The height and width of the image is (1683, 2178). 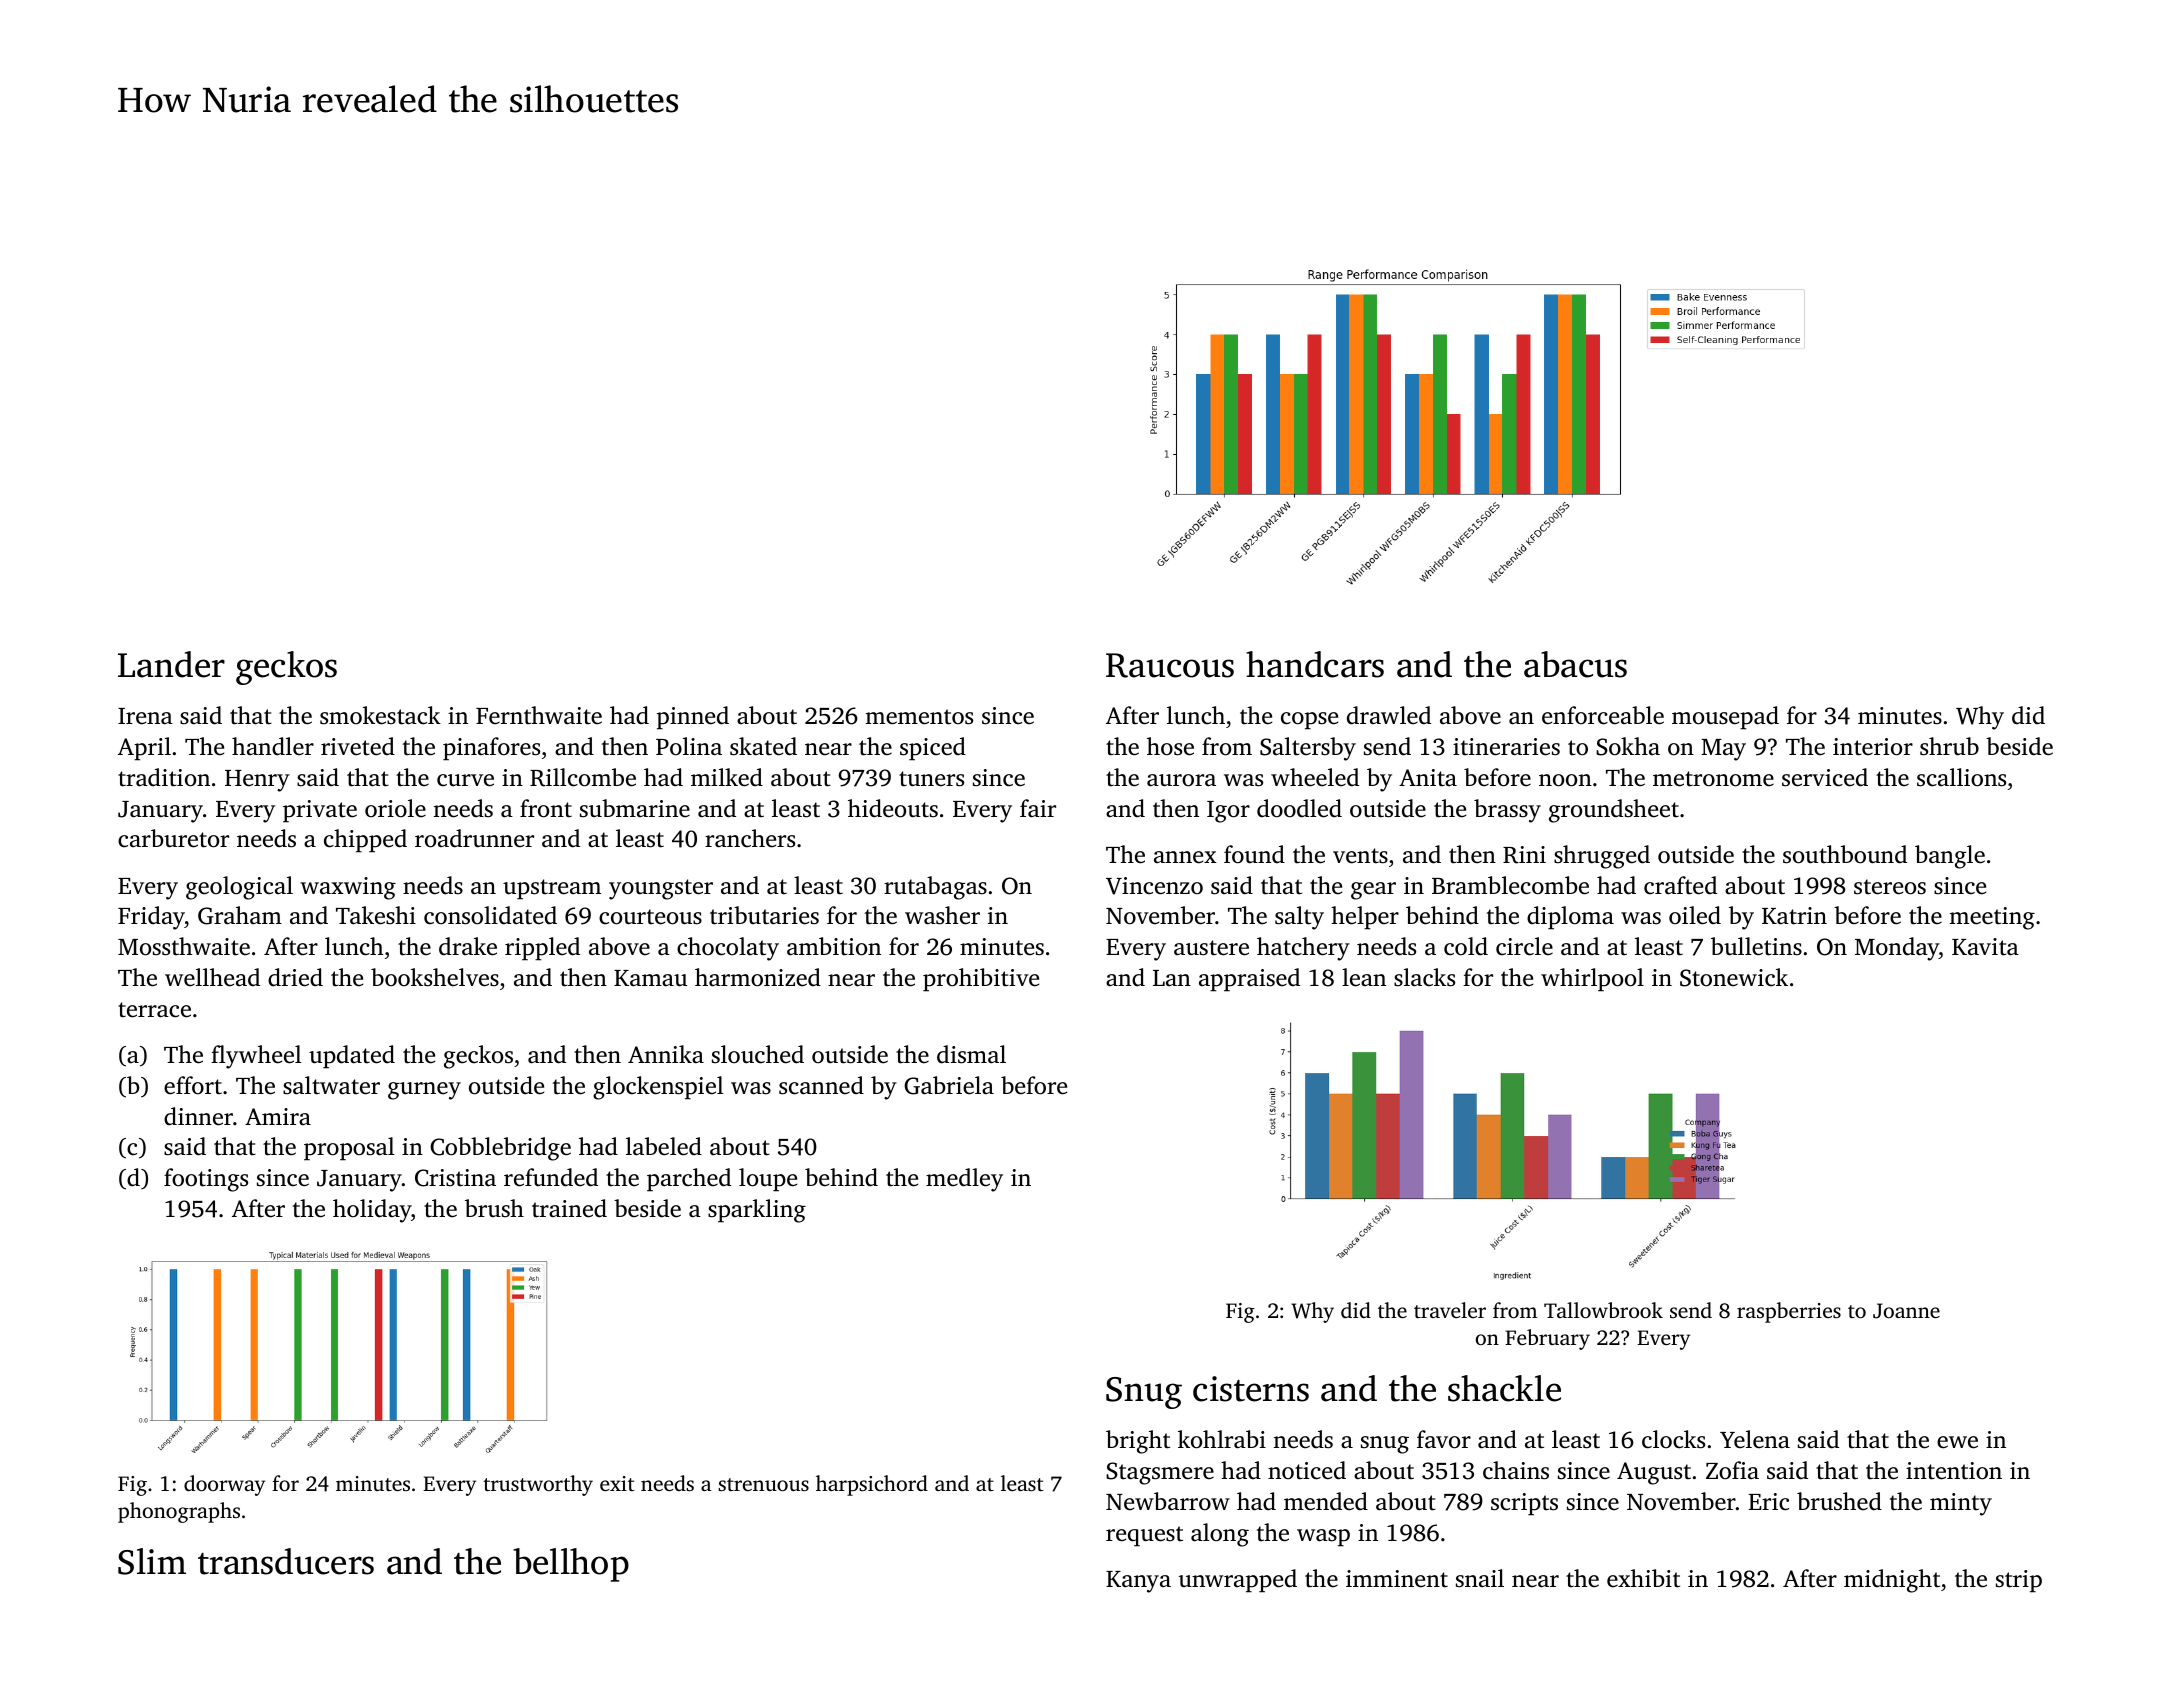 What do you see at coordinates (1251, 1389) in the image?
I see `cisterns` at bounding box center [1251, 1389].
